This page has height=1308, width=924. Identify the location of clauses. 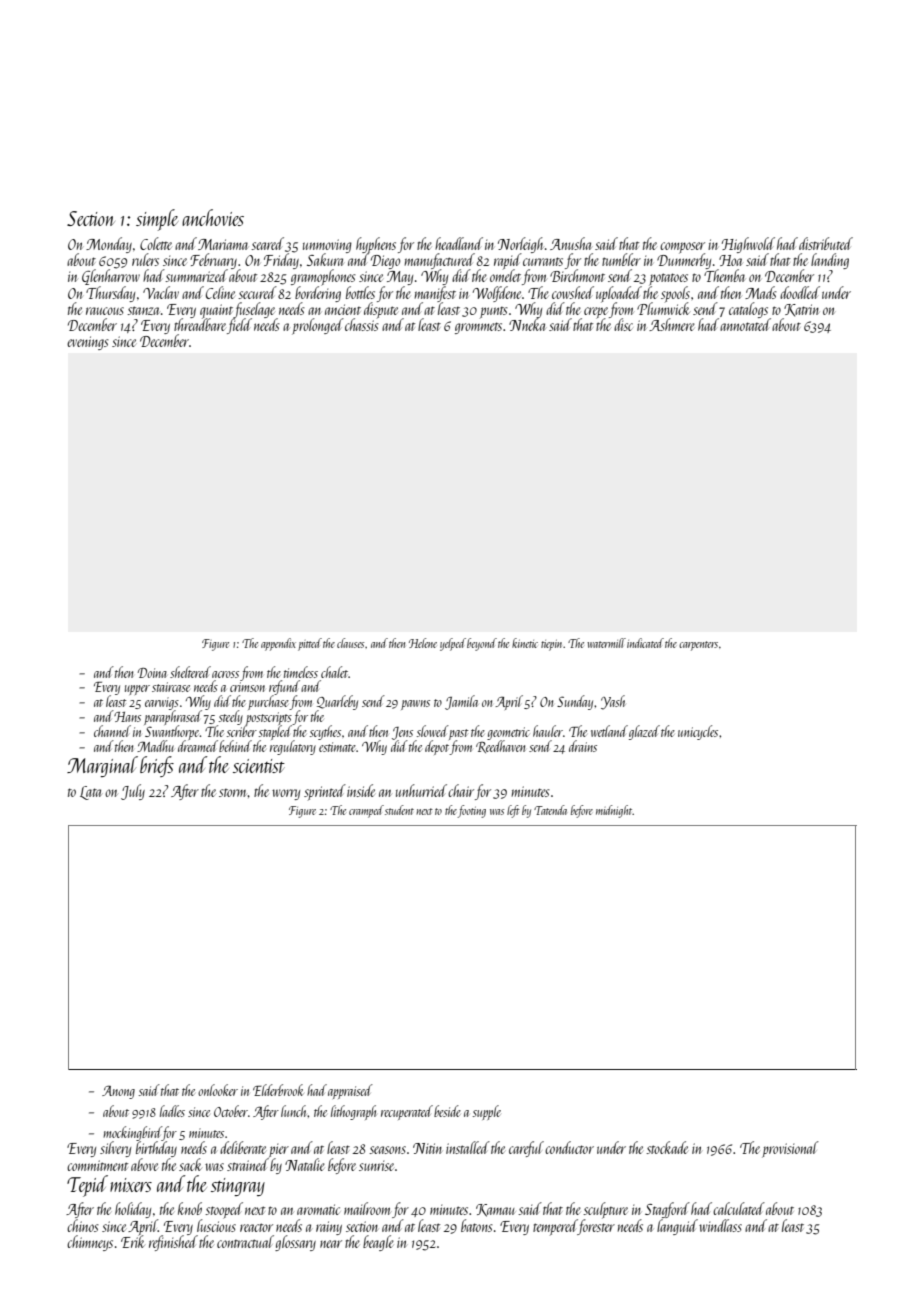
(350, 643).
